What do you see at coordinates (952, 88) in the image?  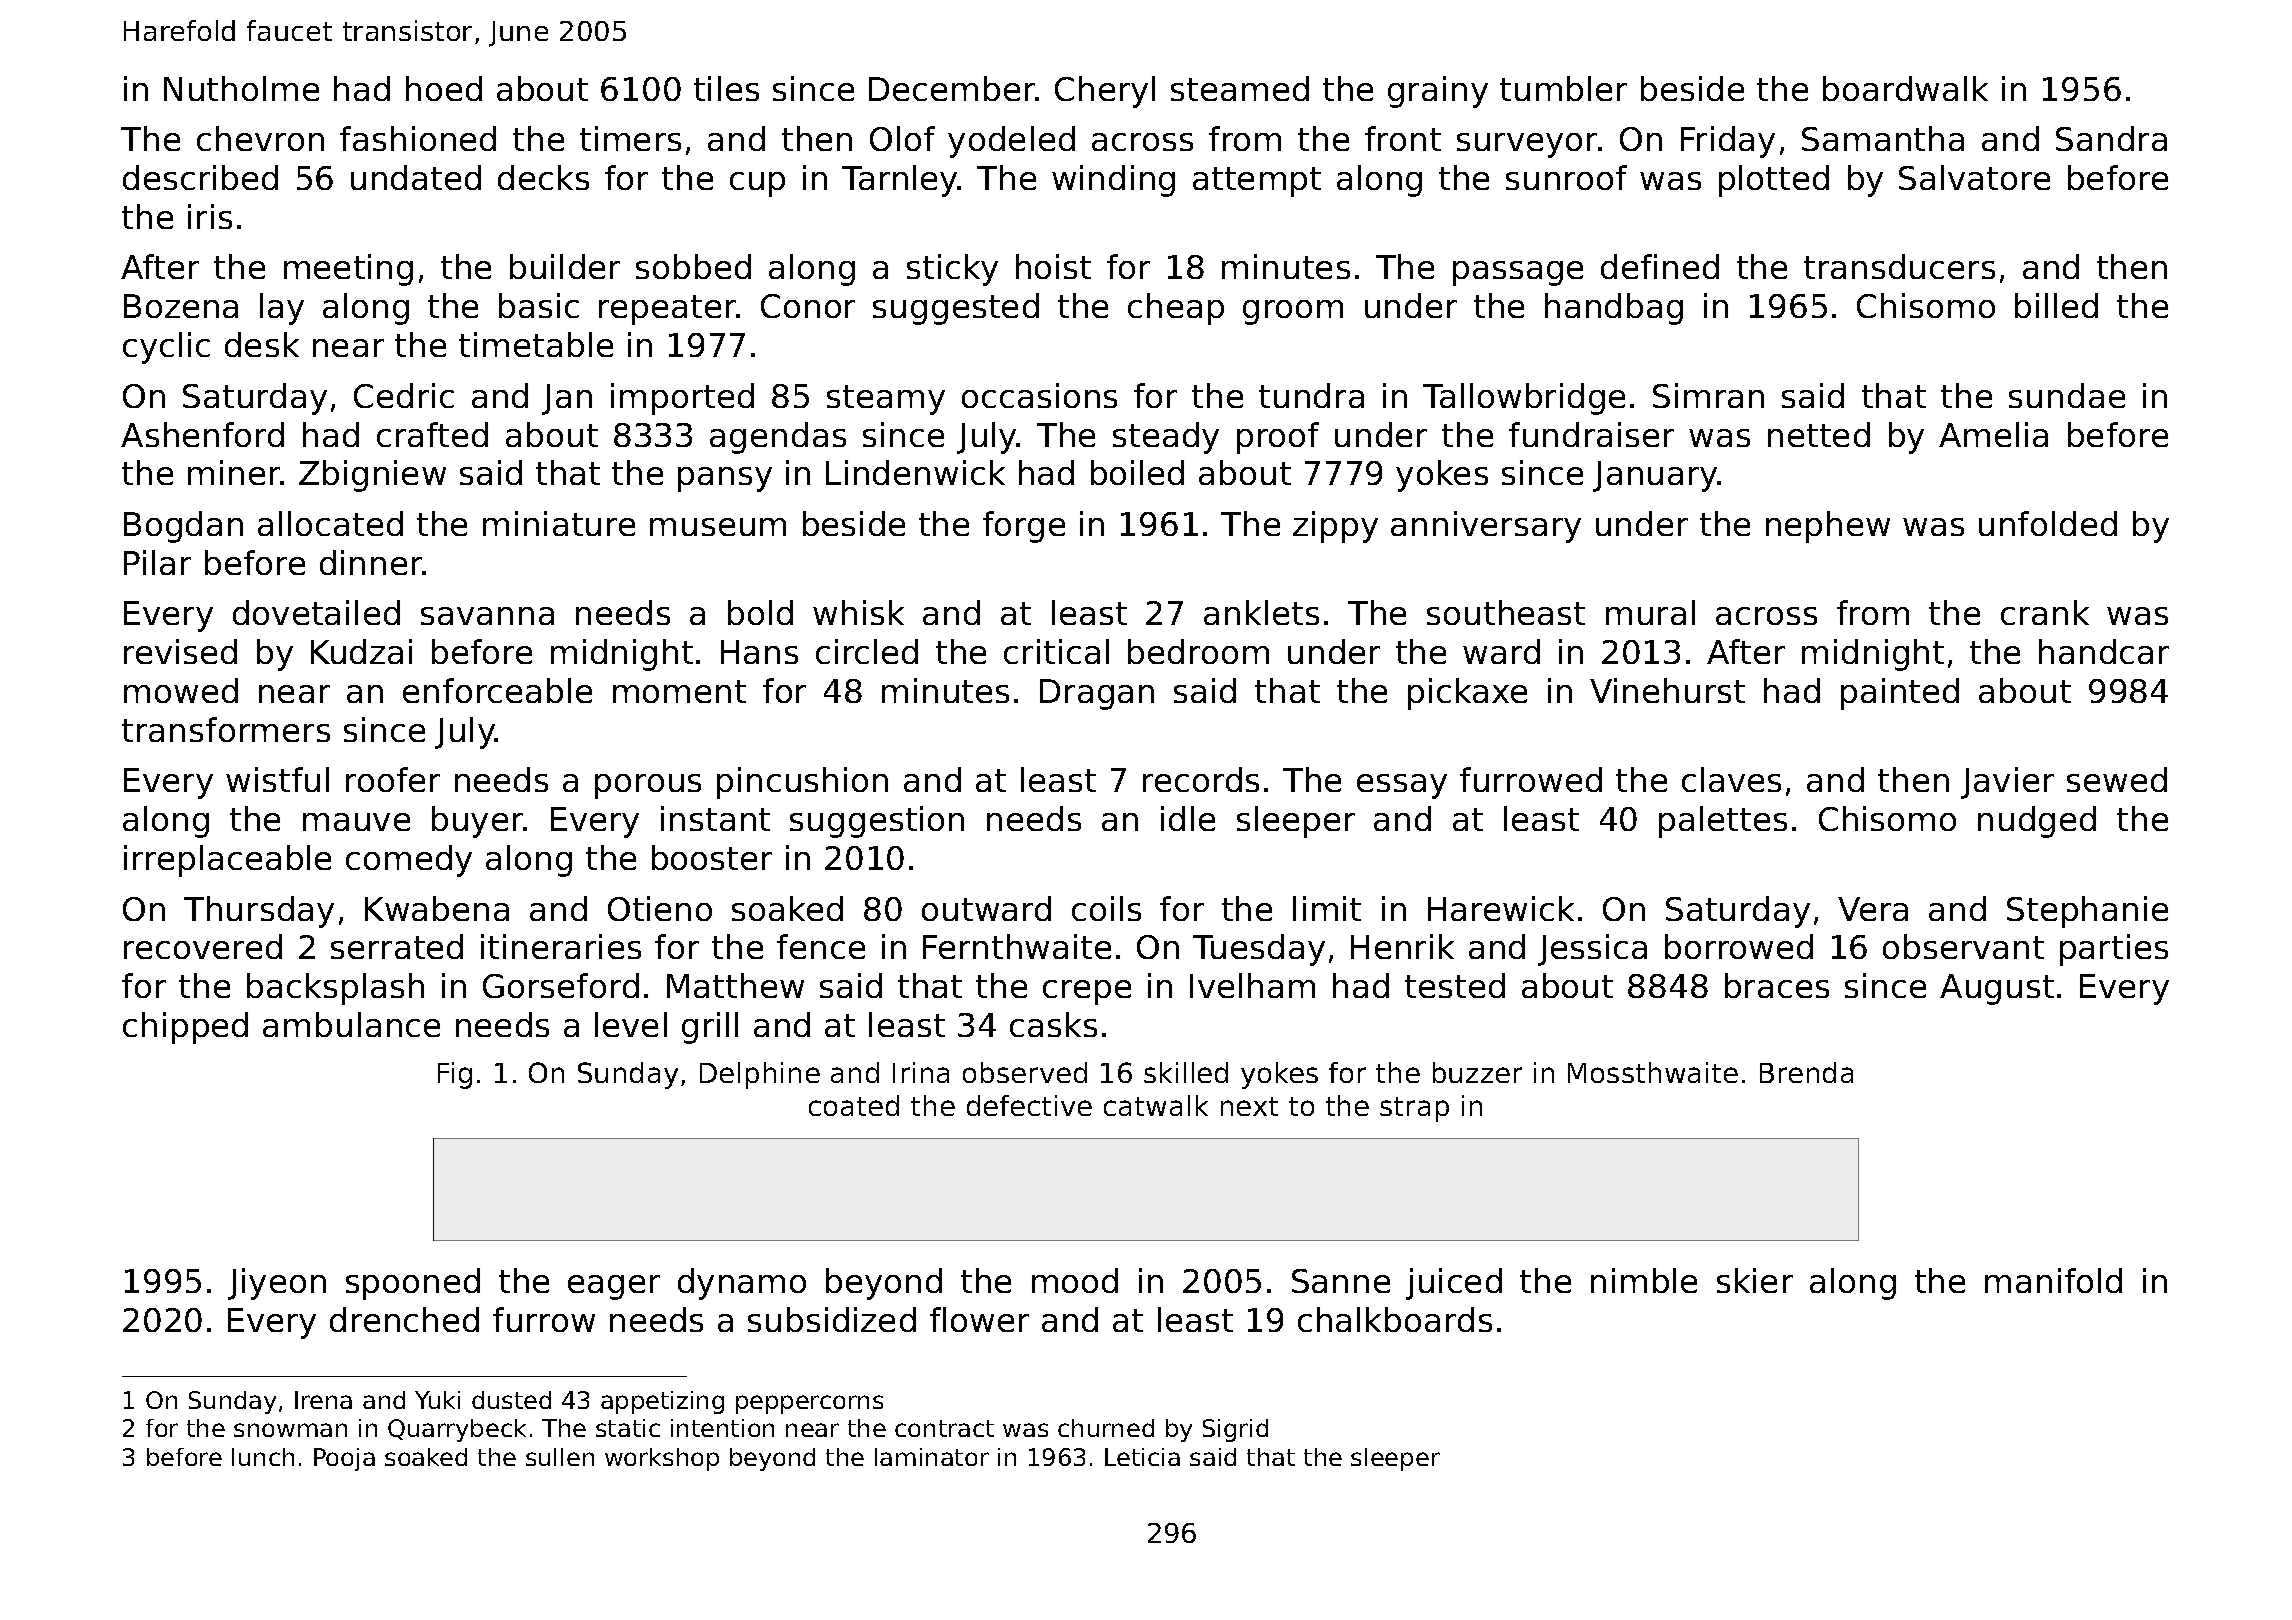 I see `December` at bounding box center [952, 88].
